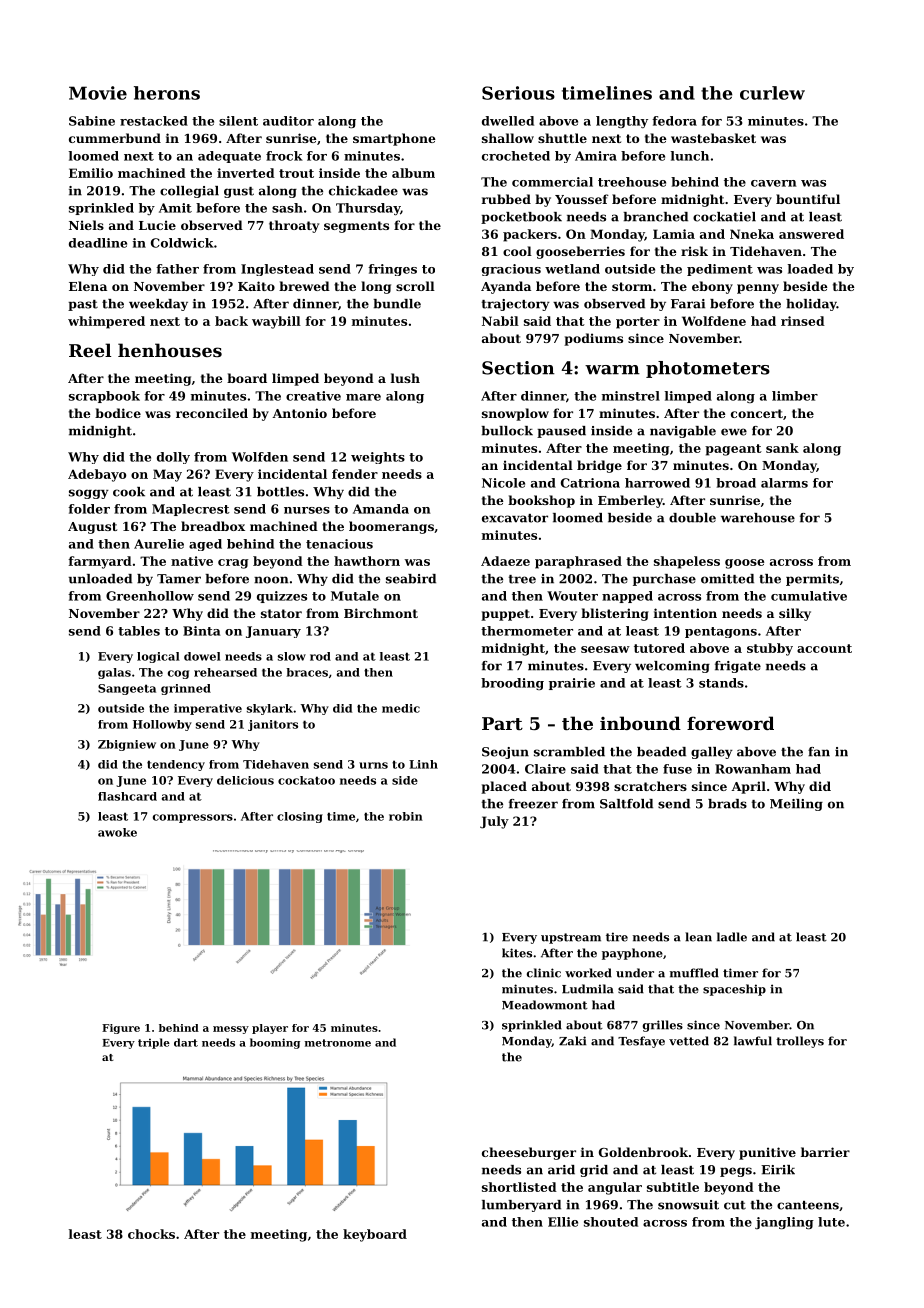 The height and width of the screenshot is (1308, 924). Describe the element at coordinates (275, 1043) in the screenshot. I see `booming` at that location.
